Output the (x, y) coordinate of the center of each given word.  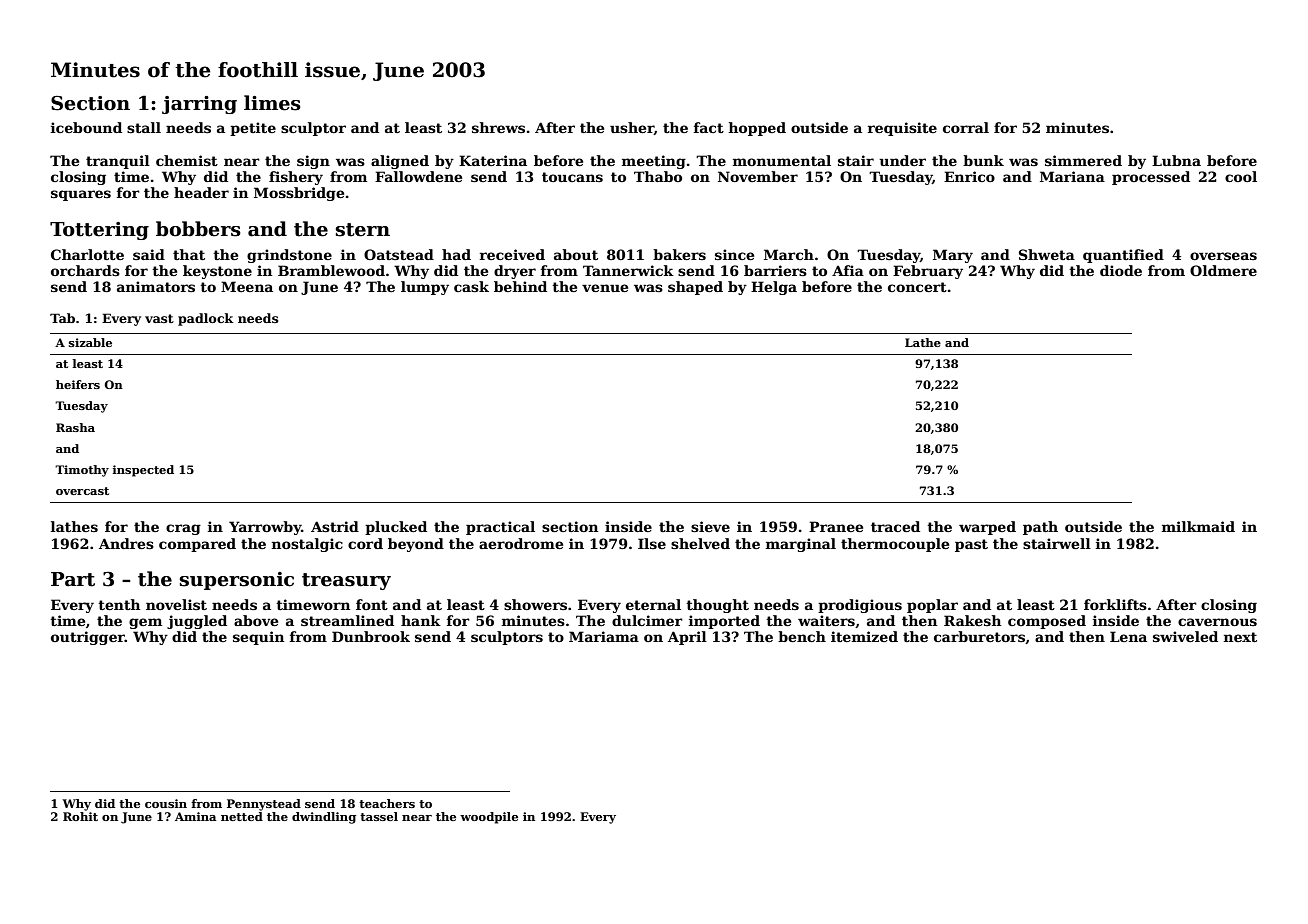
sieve (710, 526)
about (576, 254)
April (687, 638)
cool (1241, 176)
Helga (774, 288)
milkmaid (1198, 526)
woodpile (489, 818)
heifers (78, 384)
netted (242, 816)
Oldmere (1223, 270)
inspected (143, 471)
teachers (387, 803)
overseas (1223, 256)
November (758, 176)
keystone (217, 272)
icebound (86, 127)
